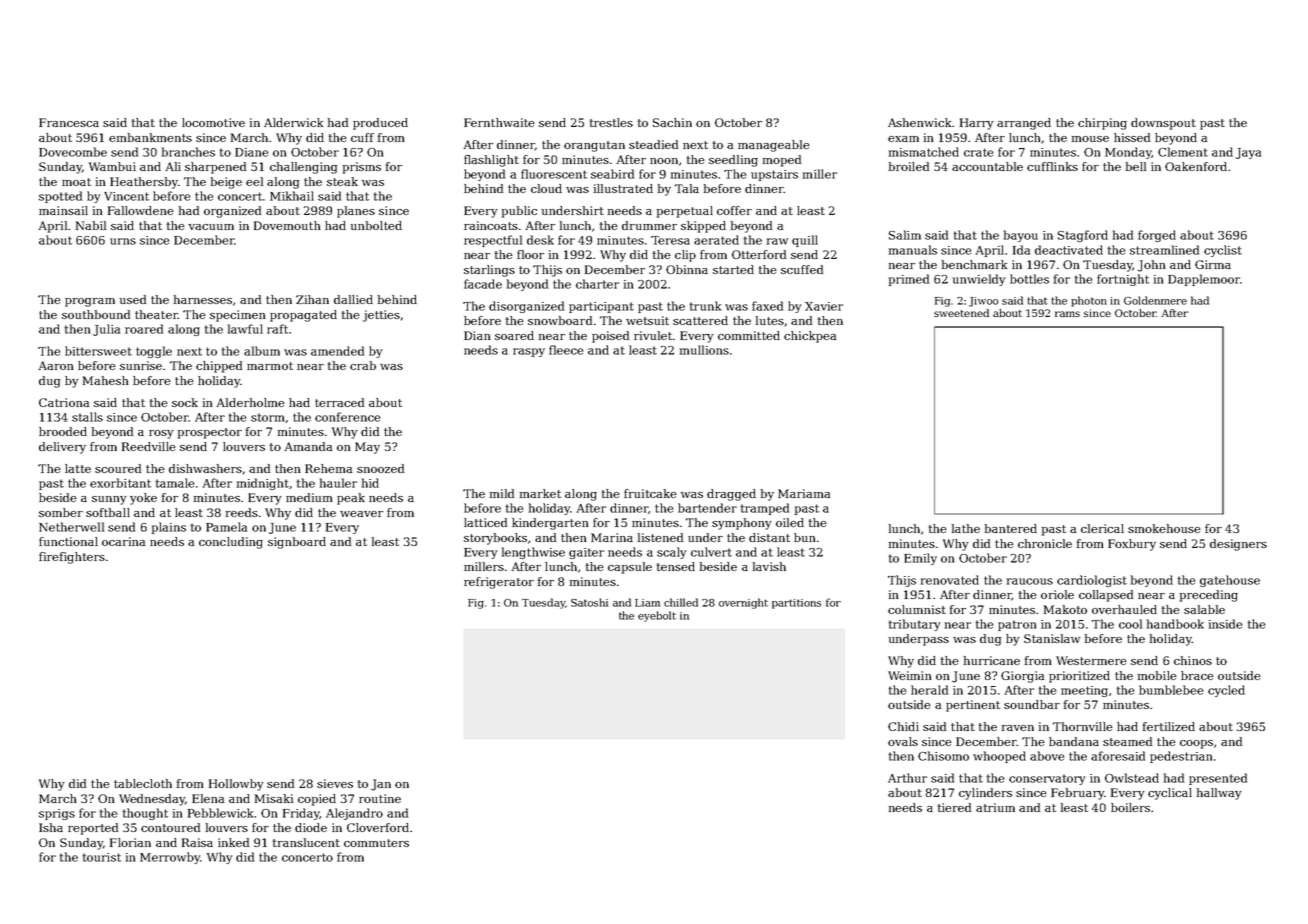 The image size is (1308, 924). What do you see at coordinates (769, 537) in the image?
I see `distant` at bounding box center [769, 537].
